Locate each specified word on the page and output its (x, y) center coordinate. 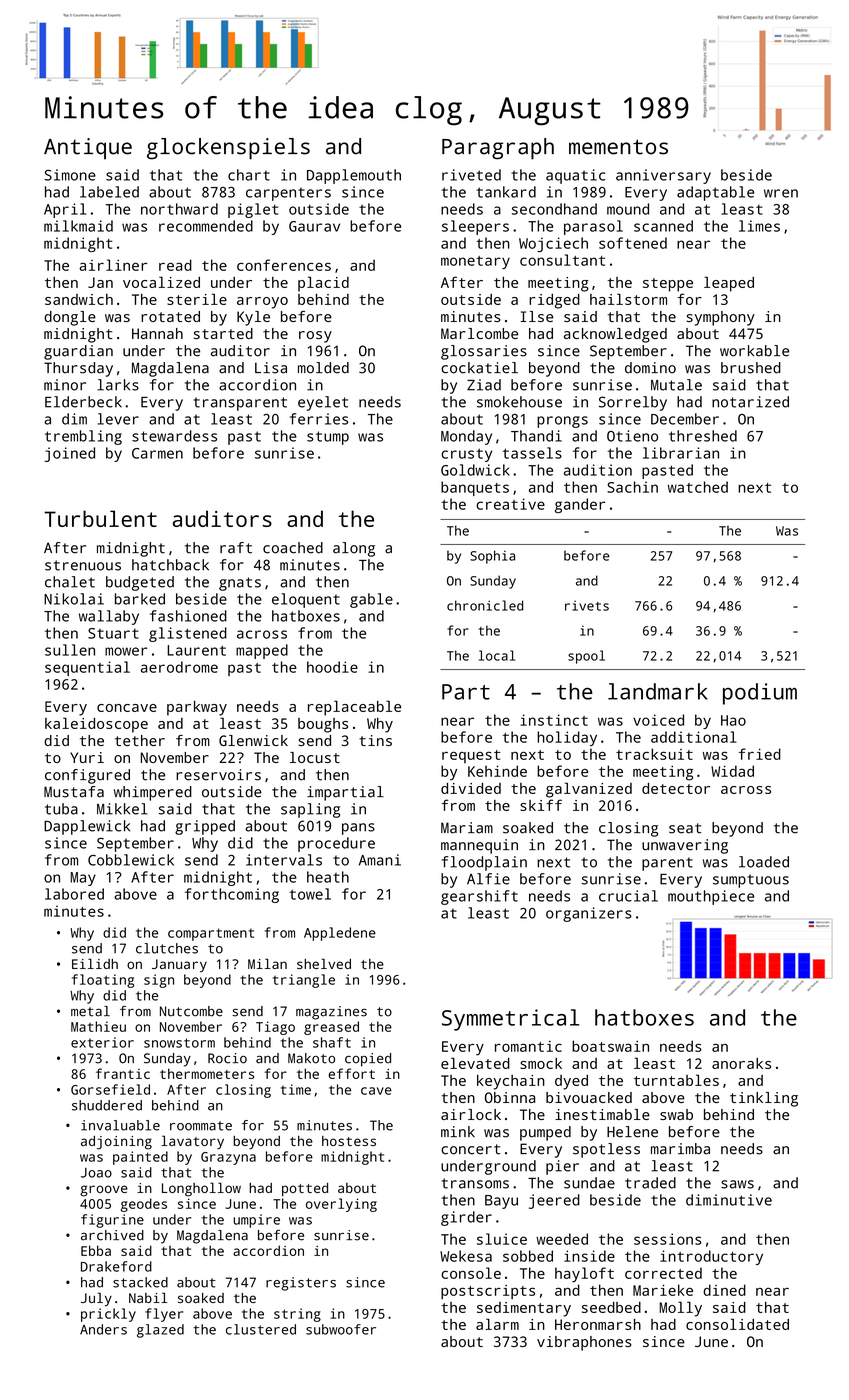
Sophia (492, 557)
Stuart (113, 633)
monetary (475, 262)
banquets (475, 488)
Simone (70, 175)
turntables (676, 1080)
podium (760, 694)
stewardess (174, 436)
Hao (733, 720)
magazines (331, 1013)
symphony (720, 318)
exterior (102, 1042)
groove (104, 1191)
